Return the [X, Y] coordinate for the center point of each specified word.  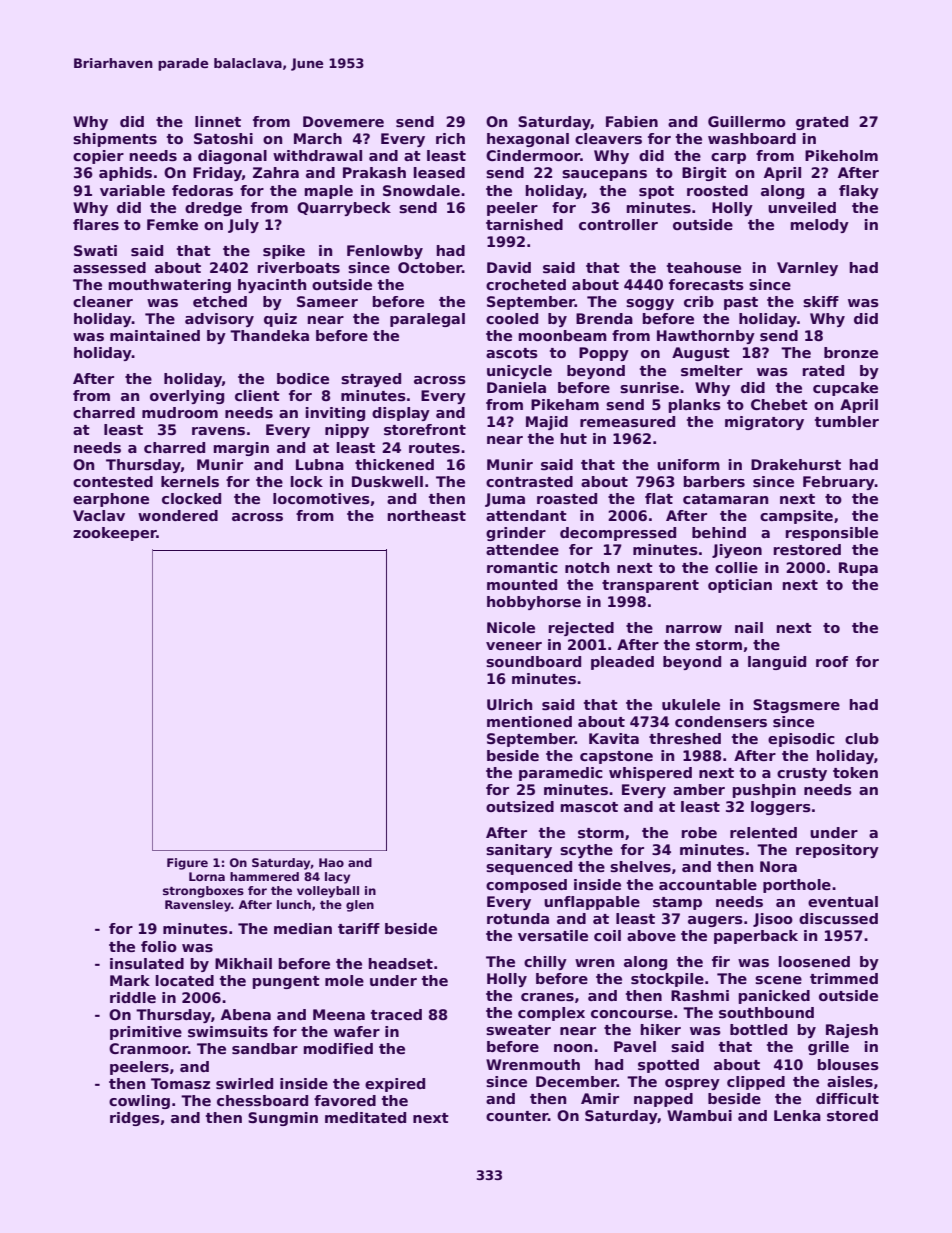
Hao [331, 862]
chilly [545, 963]
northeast [427, 515]
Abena [246, 1014]
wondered [178, 515]
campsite [796, 517]
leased [439, 172]
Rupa [858, 569]
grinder [516, 534]
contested [113, 481]
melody [820, 226]
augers [715, 921]
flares [96, 224]
